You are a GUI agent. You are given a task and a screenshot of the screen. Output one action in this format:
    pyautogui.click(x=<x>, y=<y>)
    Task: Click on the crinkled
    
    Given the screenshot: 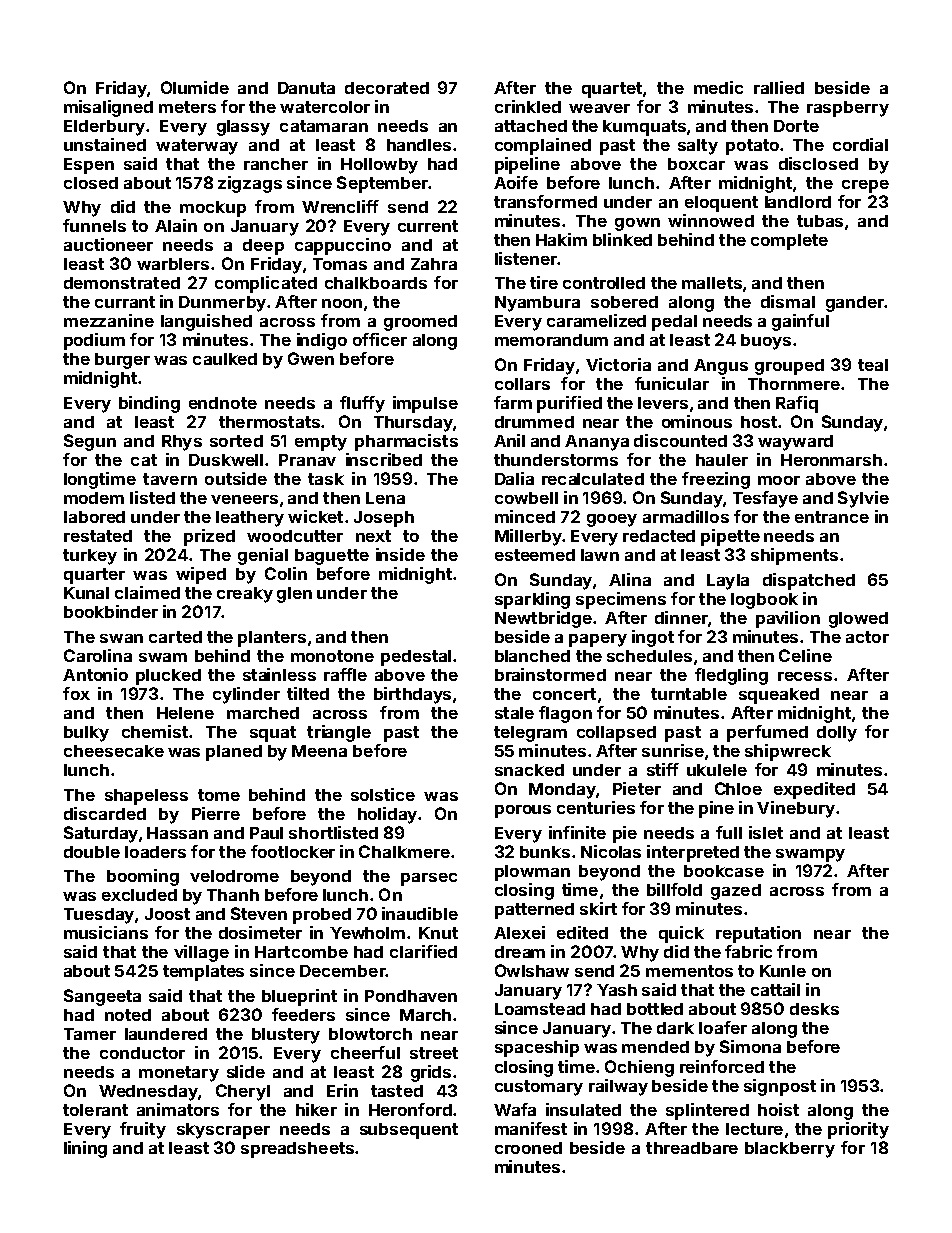 What is the action you would take?
    pyautogui.click(x=528, y=106)
